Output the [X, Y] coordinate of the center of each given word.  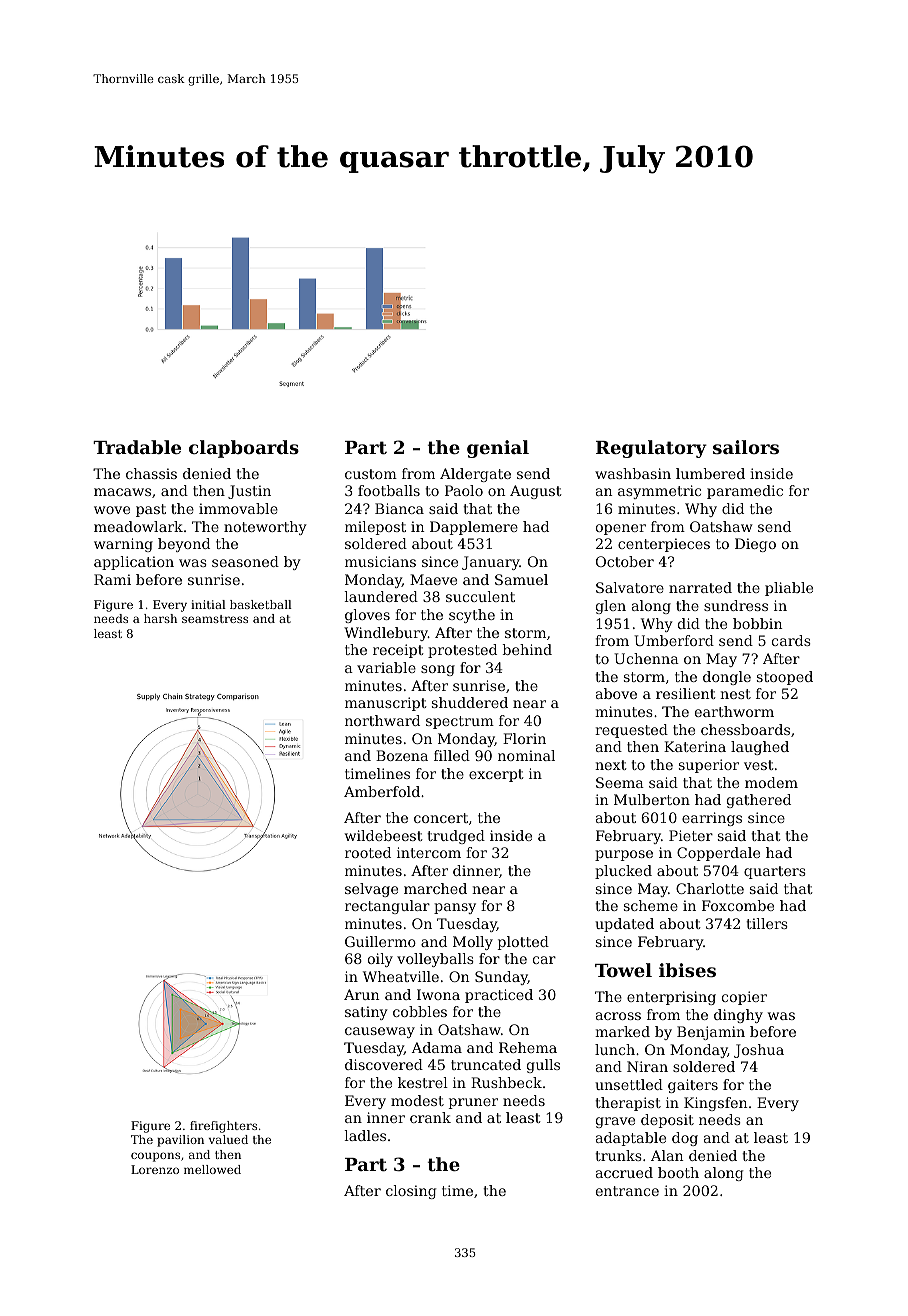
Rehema [528, 1047]
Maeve [433, 579]
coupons [155, 1157]
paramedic [745, 492]
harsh [160, 618]
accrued [624, 1172]
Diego [755, 545]
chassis [151, 473]
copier [744, 998]
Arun [362, 994]
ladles [365, 1135]
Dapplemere [474, 528]
